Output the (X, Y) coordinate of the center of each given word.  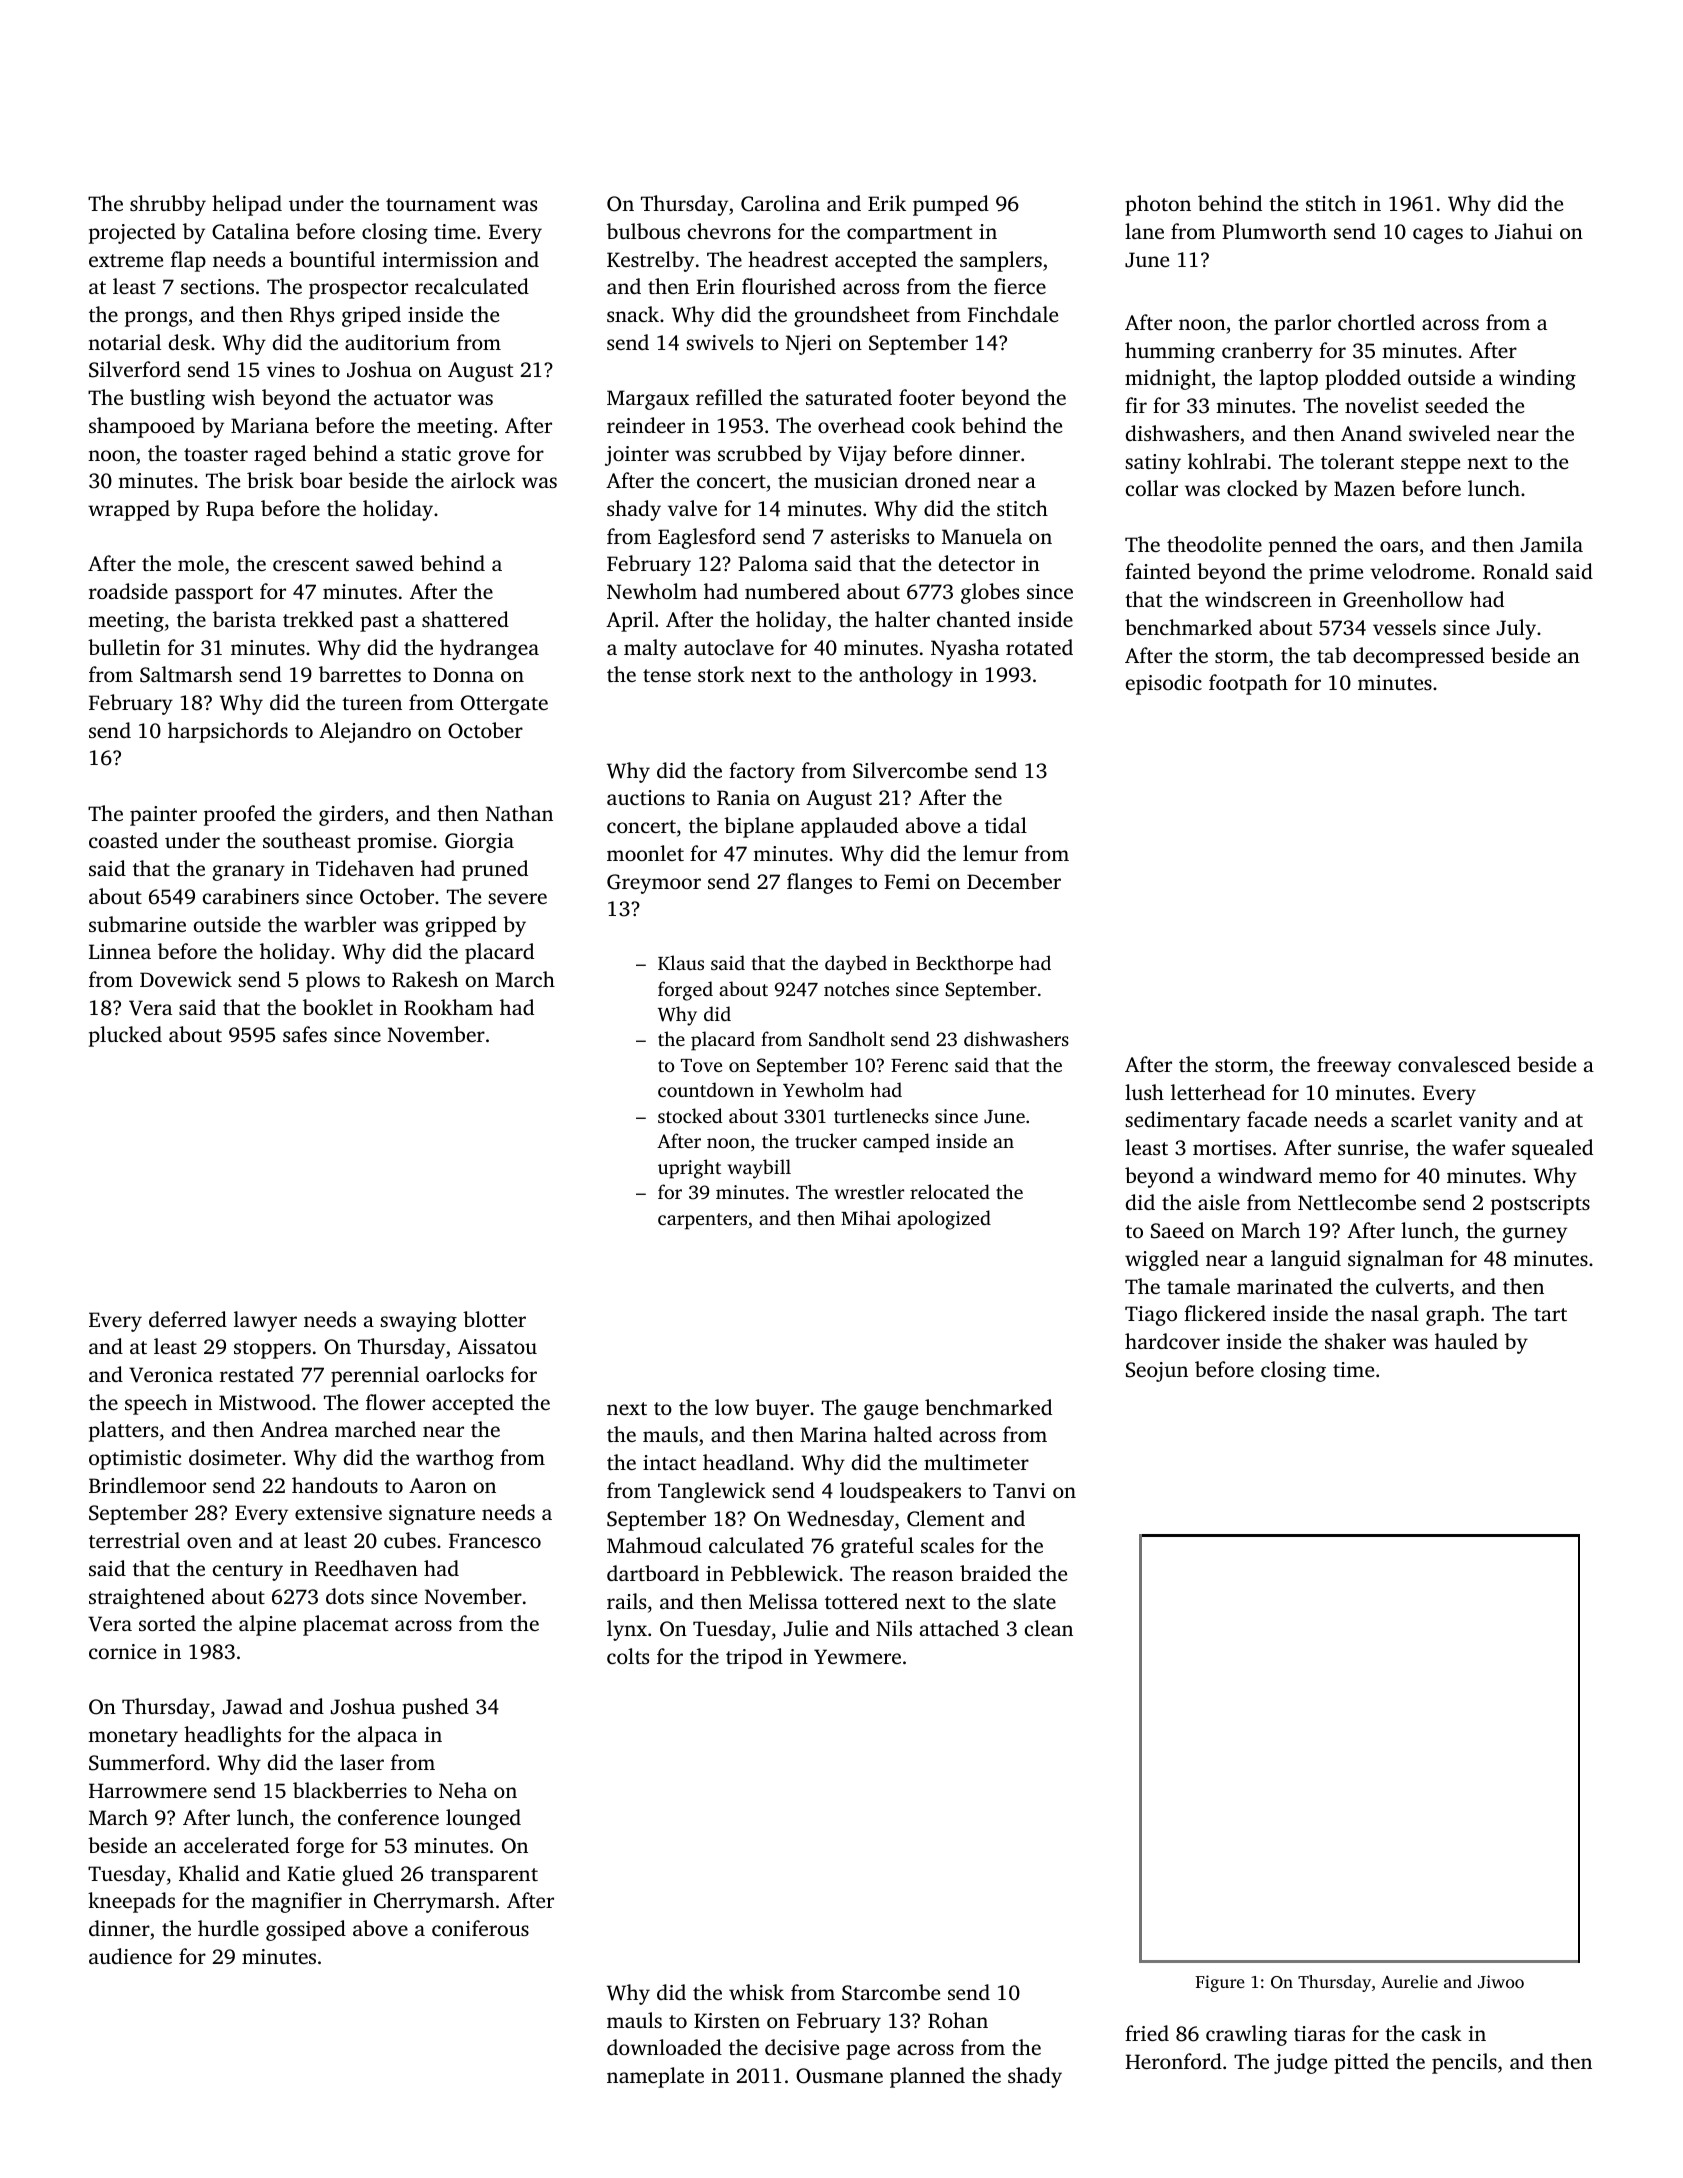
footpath (1248, 684)
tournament (441, 204)
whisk (756, 1992)
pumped (951, 205)
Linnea (120, 951)
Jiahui (1523, 231)
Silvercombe (910, 770)
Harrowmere (148, 1790)
